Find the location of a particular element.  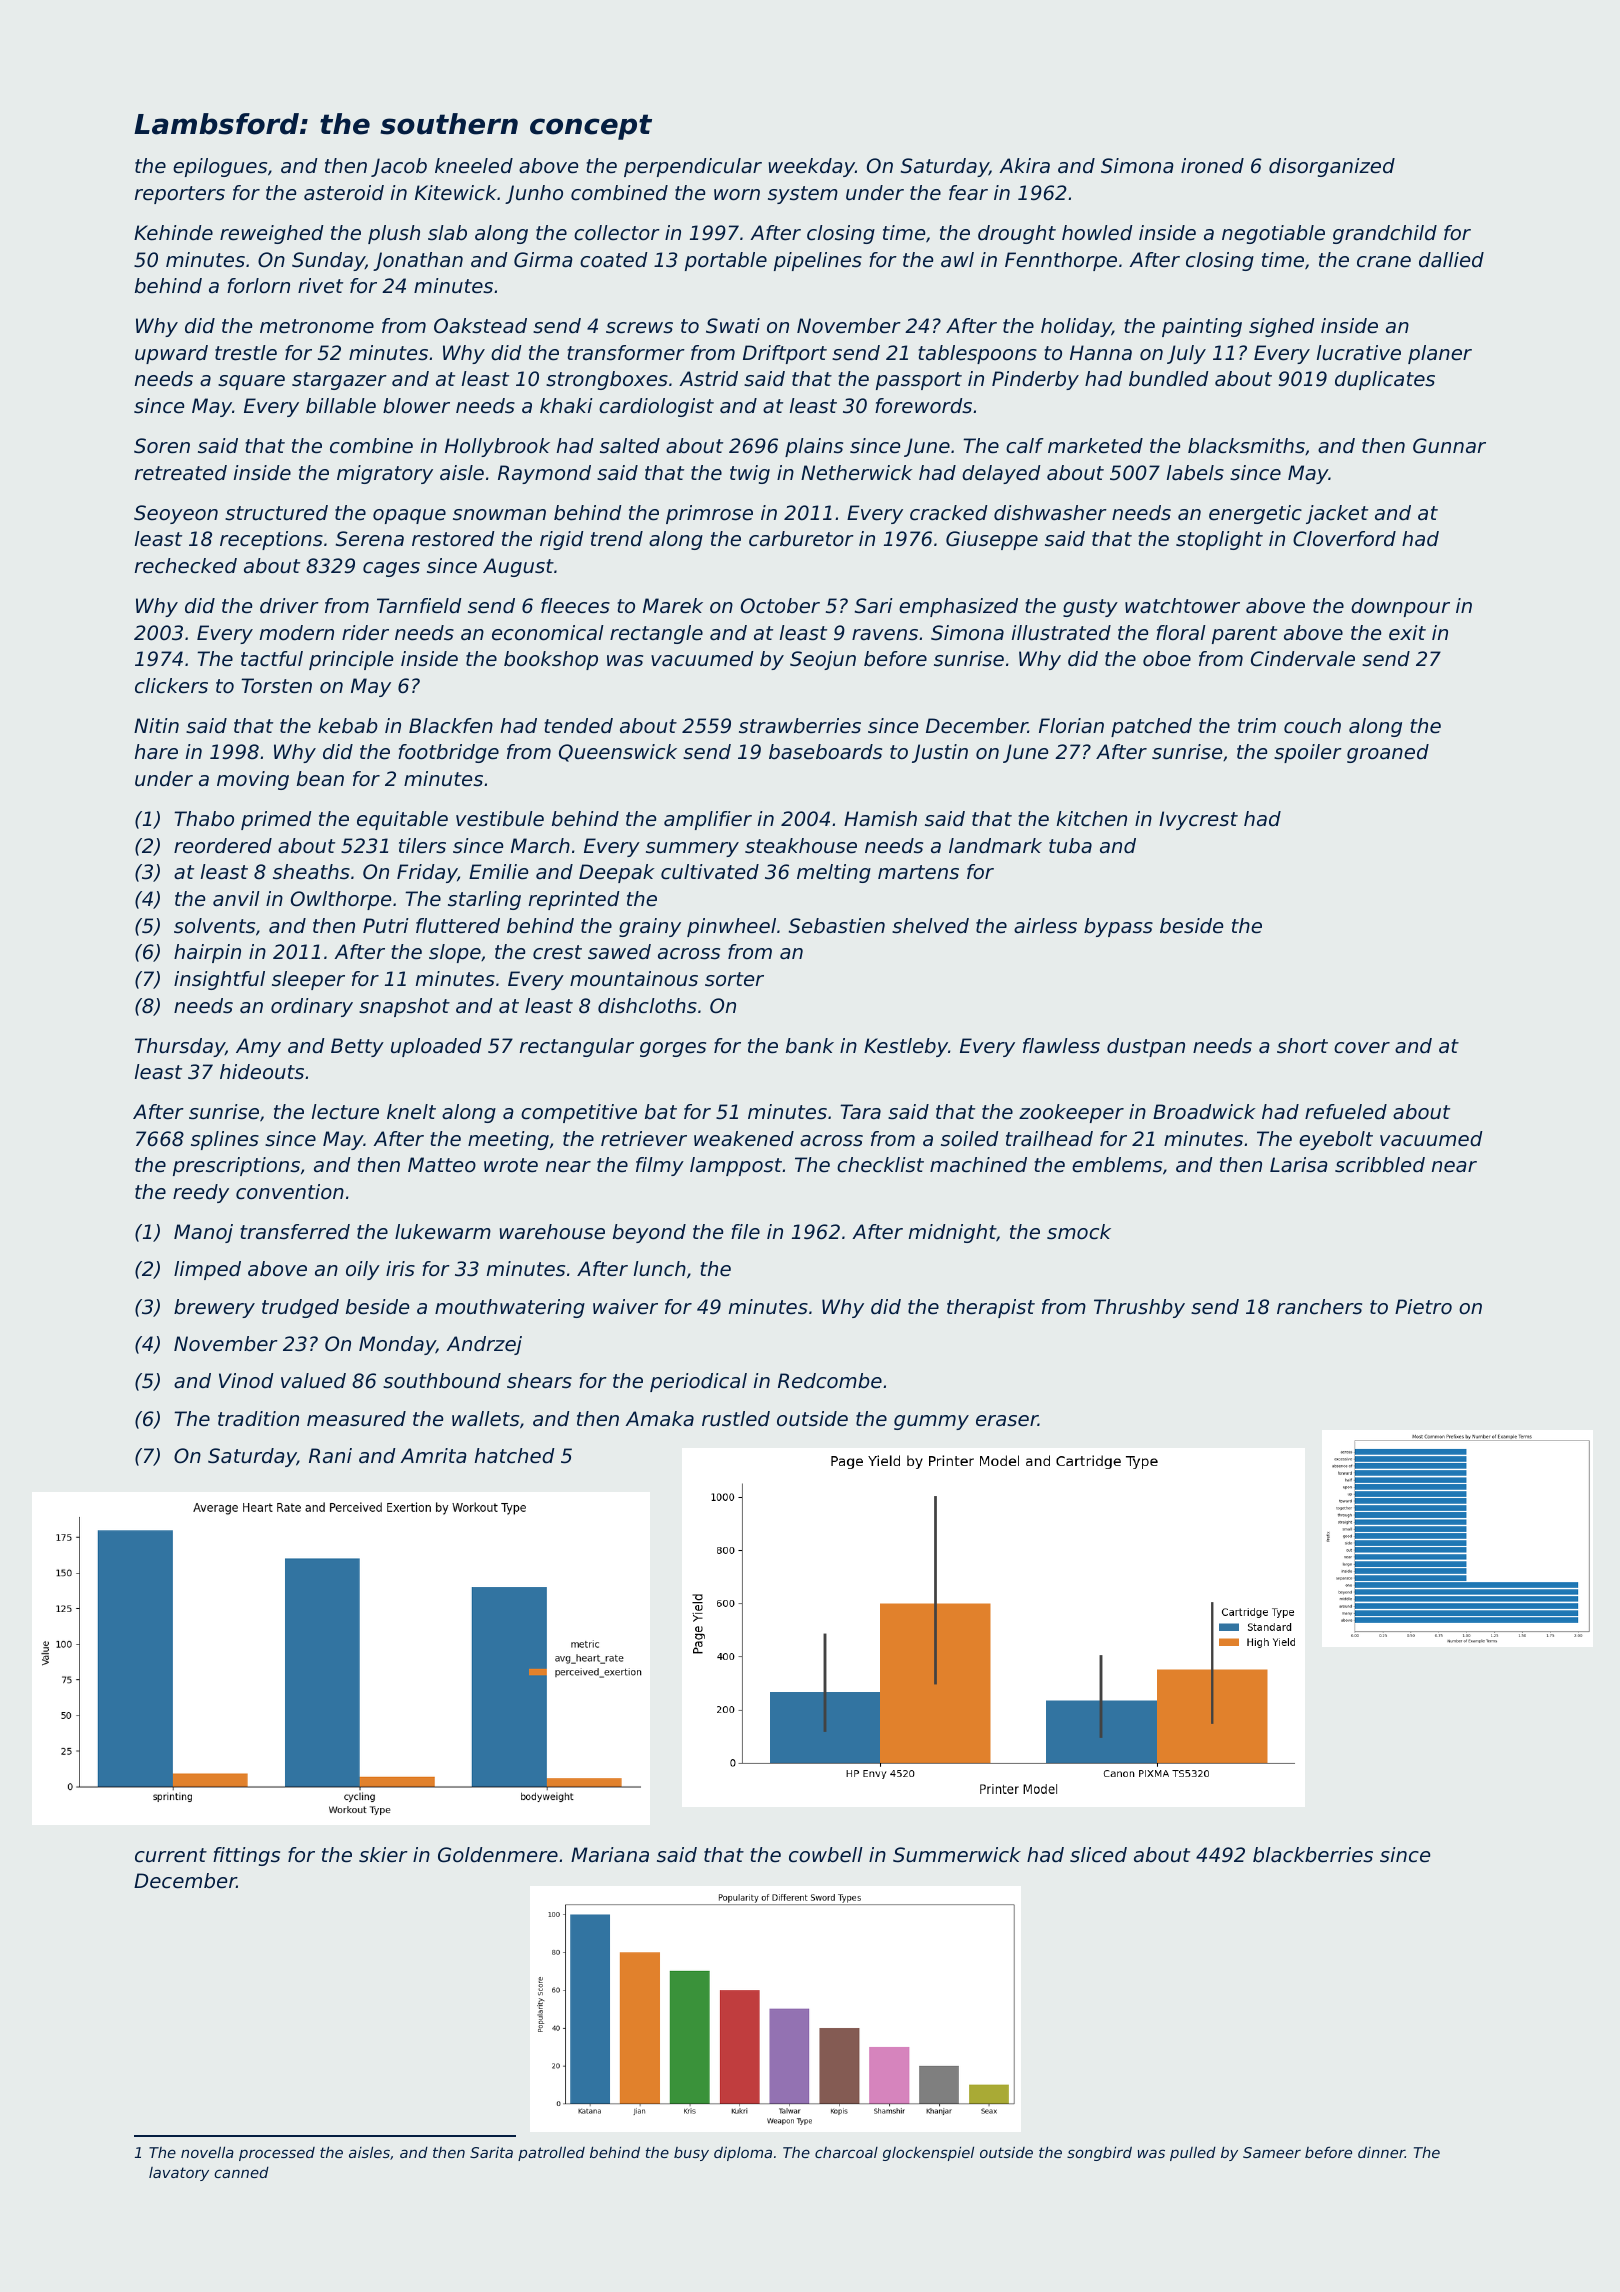

Thabo is located at coordinates (204, 819).
